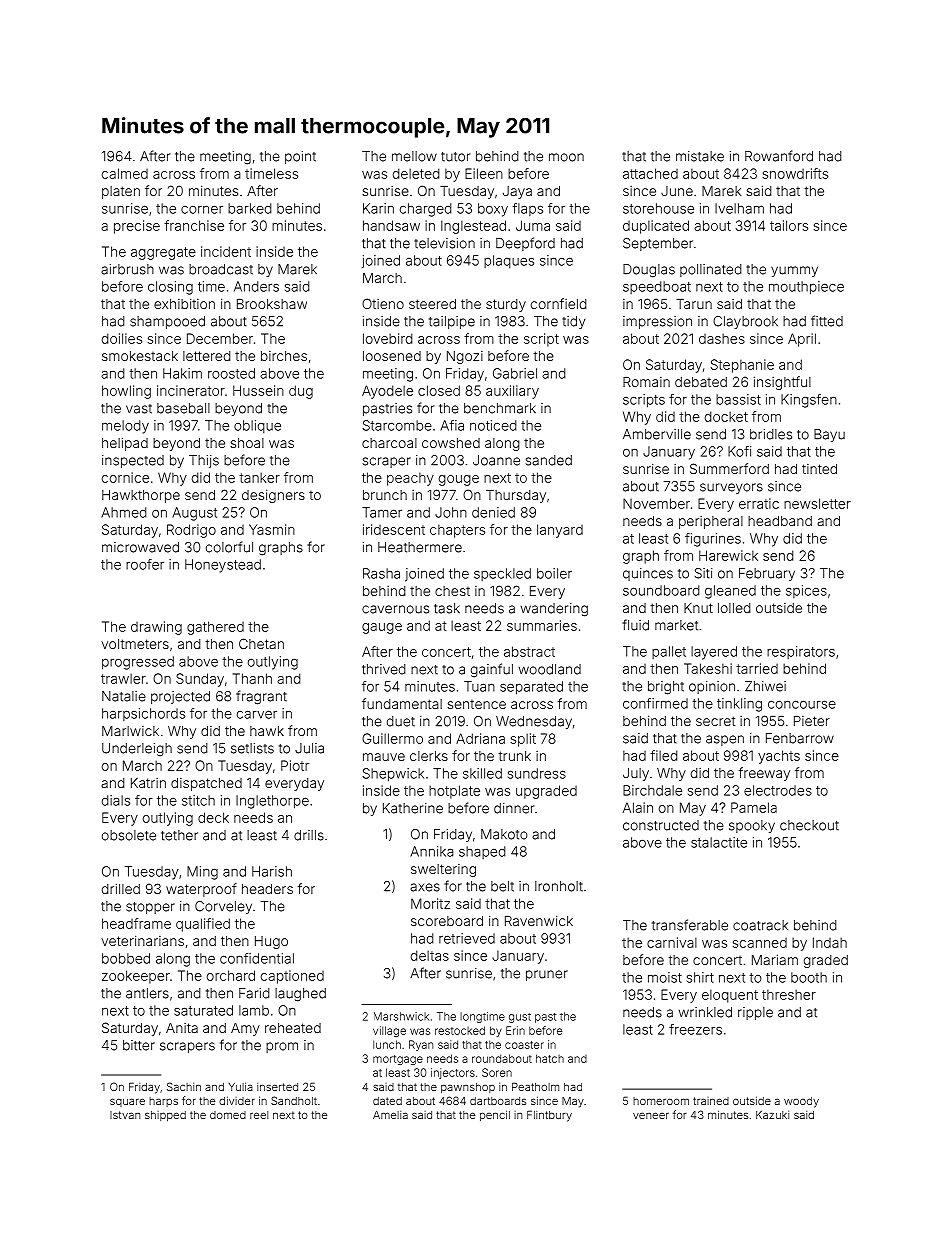 The width and height of the screenshot is (952, 1233). What do you see at coordinates (147, 993) in the screenshot?
I see `antlers` at bounding box center [147, 993].
